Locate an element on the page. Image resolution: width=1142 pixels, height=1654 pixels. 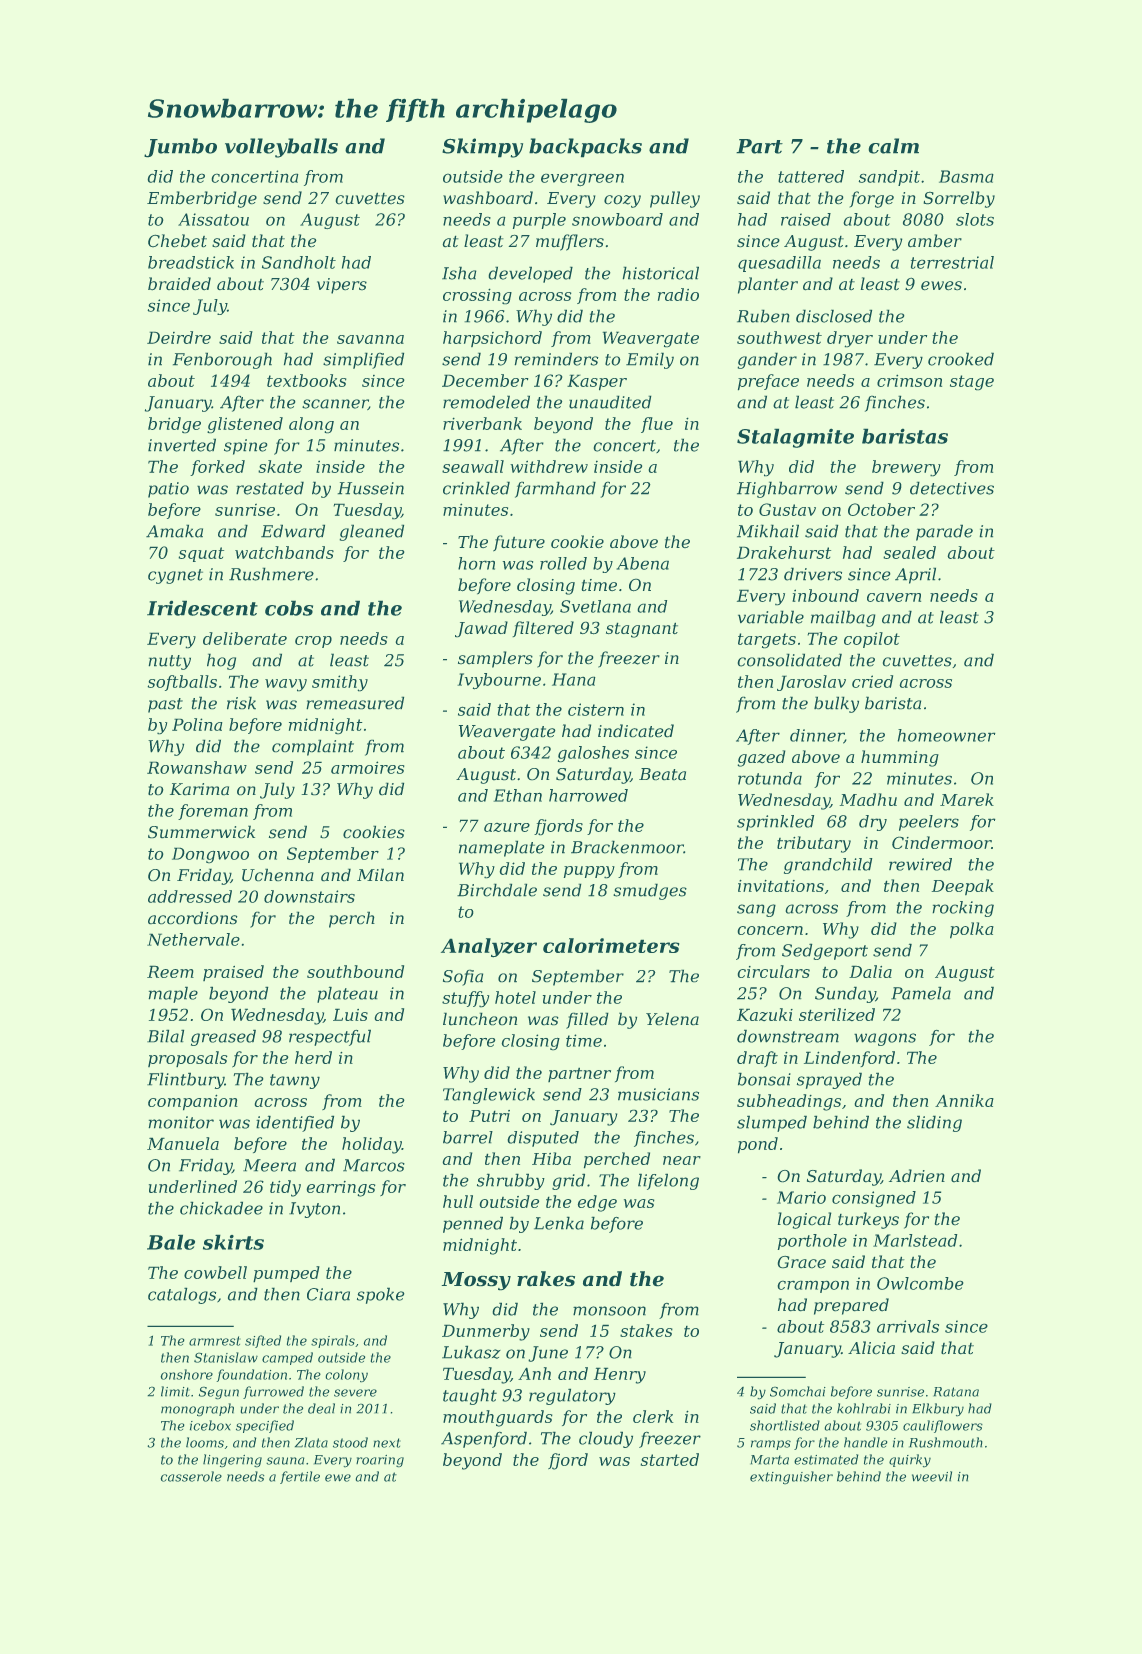
started is located at coordinates (670, 1459).
